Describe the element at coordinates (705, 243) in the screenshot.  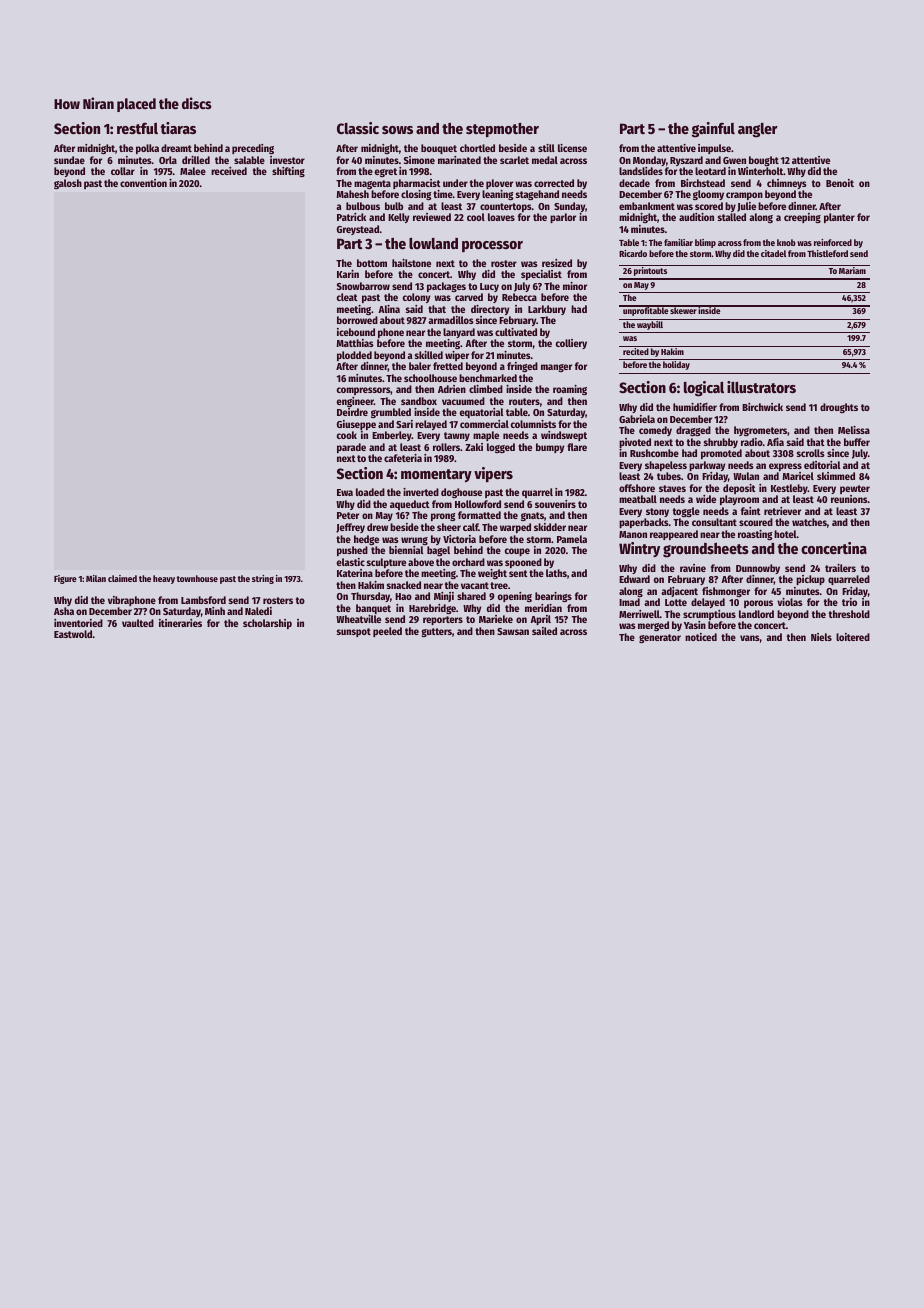
I see `blimp` at that location.
